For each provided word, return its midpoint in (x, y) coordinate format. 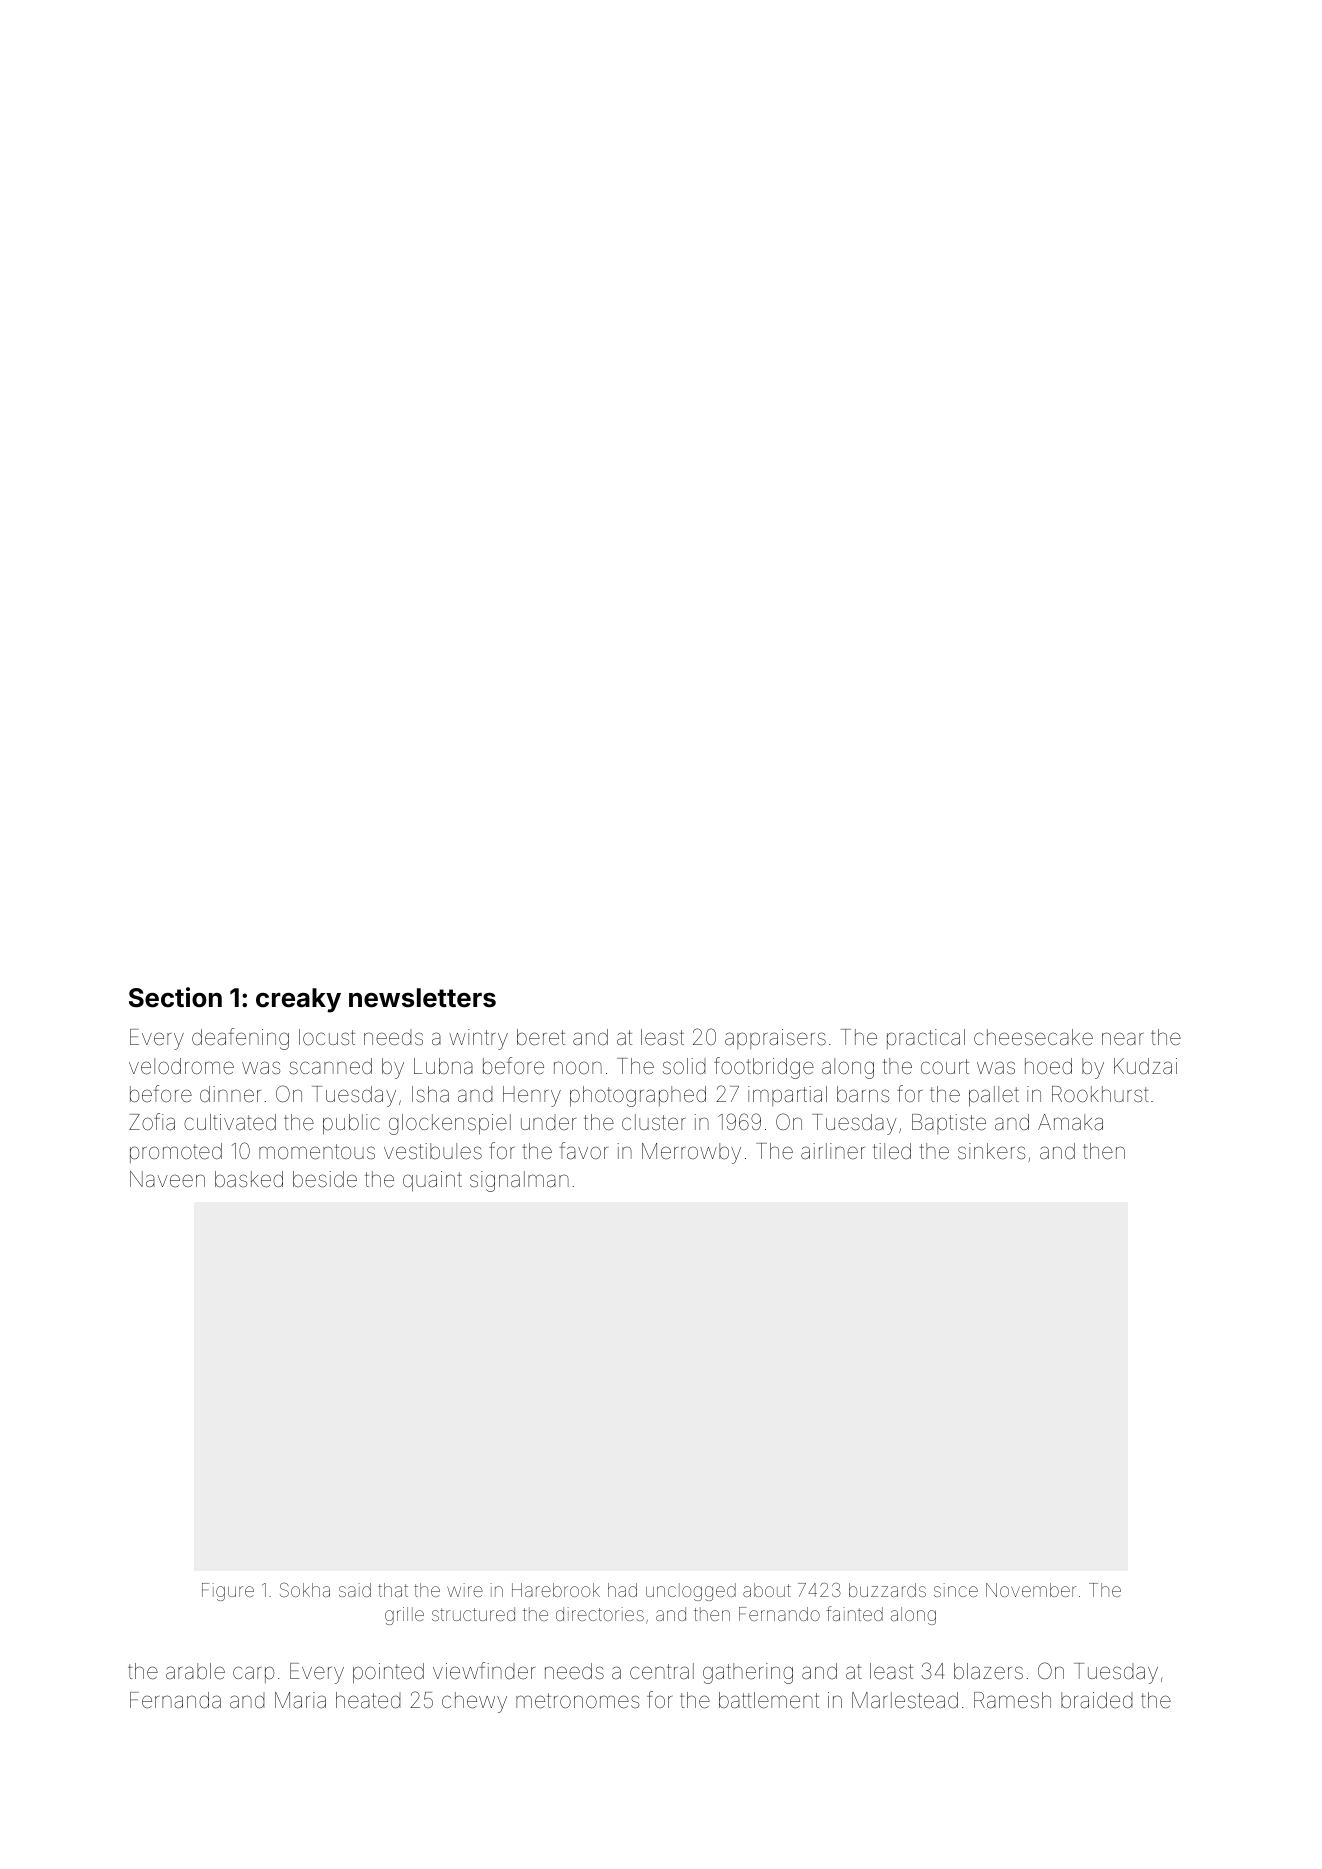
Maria (300, 1700)
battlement (769, 1700)
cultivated (230, 1122)
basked (249, 1179)
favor (584, 1151)
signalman (519, 1181)
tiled (892, 1151)
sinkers (991, 1151)
